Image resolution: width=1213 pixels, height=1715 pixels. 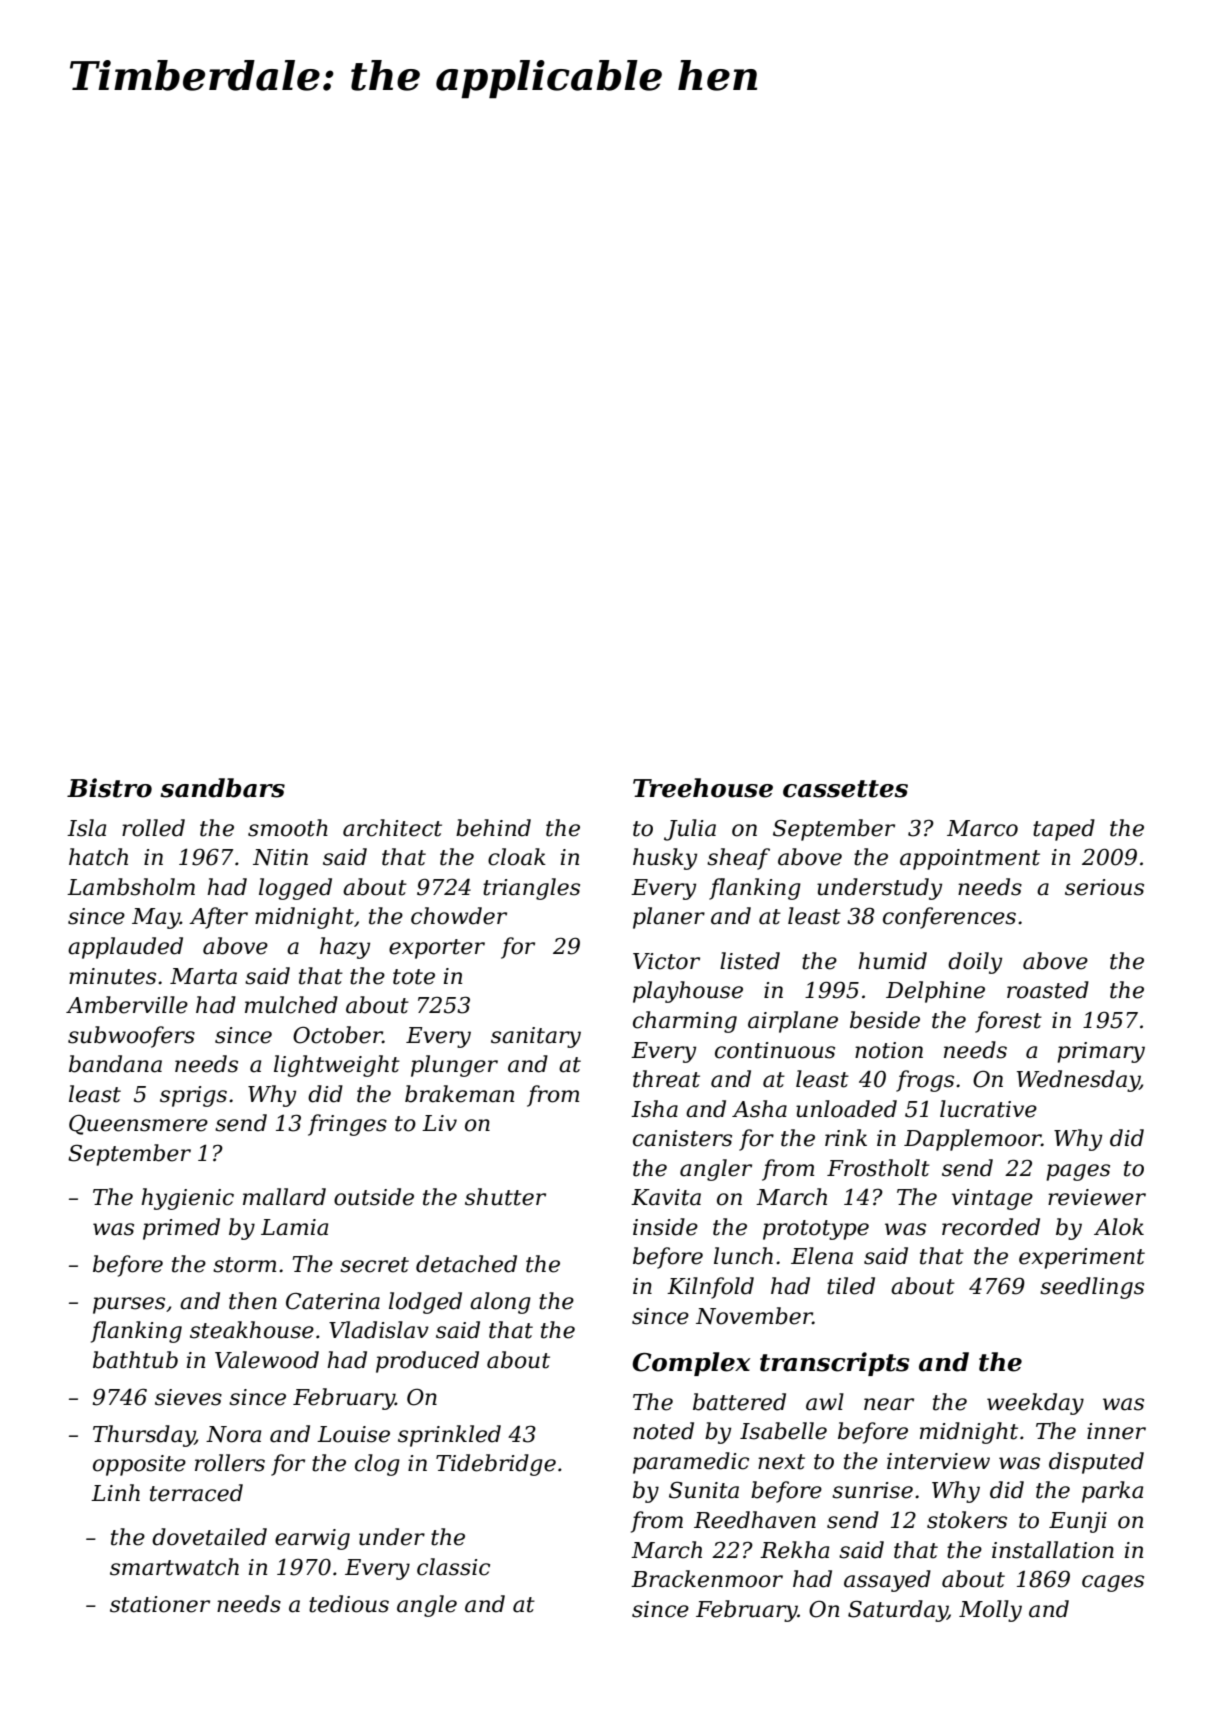 What do you see at coordinates (666, 961) in the screenshot?
I see `Victor` at bounding box center [666, 961].
